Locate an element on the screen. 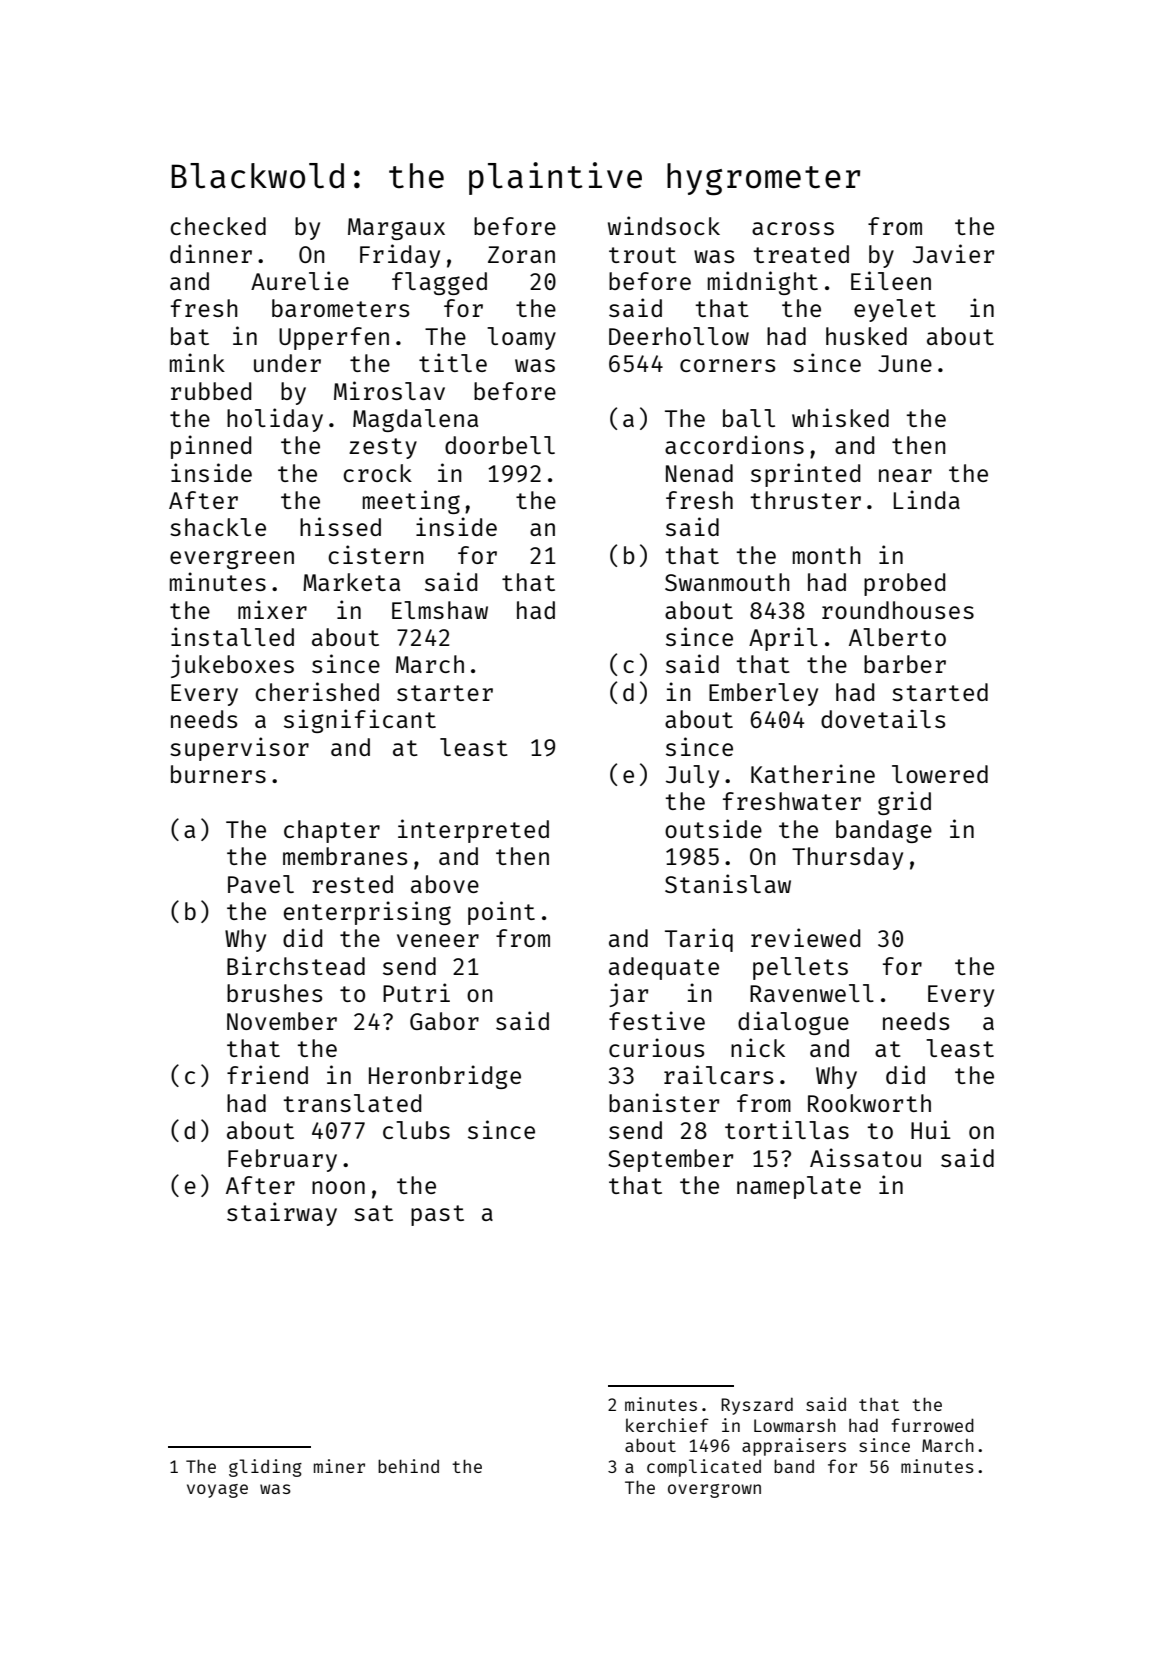  friend is located at coordinates (267, 1074).
